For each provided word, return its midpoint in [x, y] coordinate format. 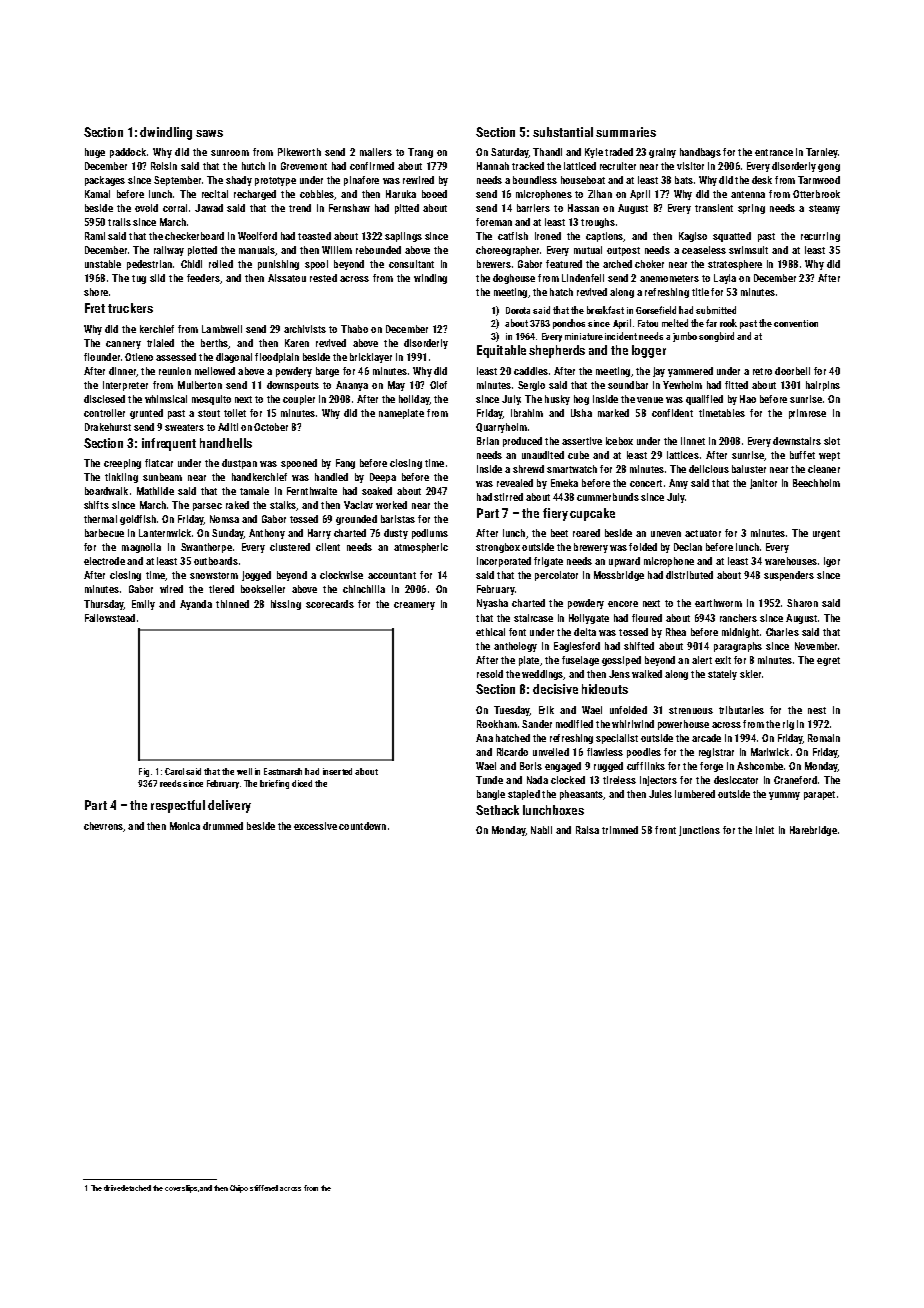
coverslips [181, 1189]
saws [209, 133]
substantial [563, 132]
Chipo [239, 1189]
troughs [598, 223]
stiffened [264, 1188]
